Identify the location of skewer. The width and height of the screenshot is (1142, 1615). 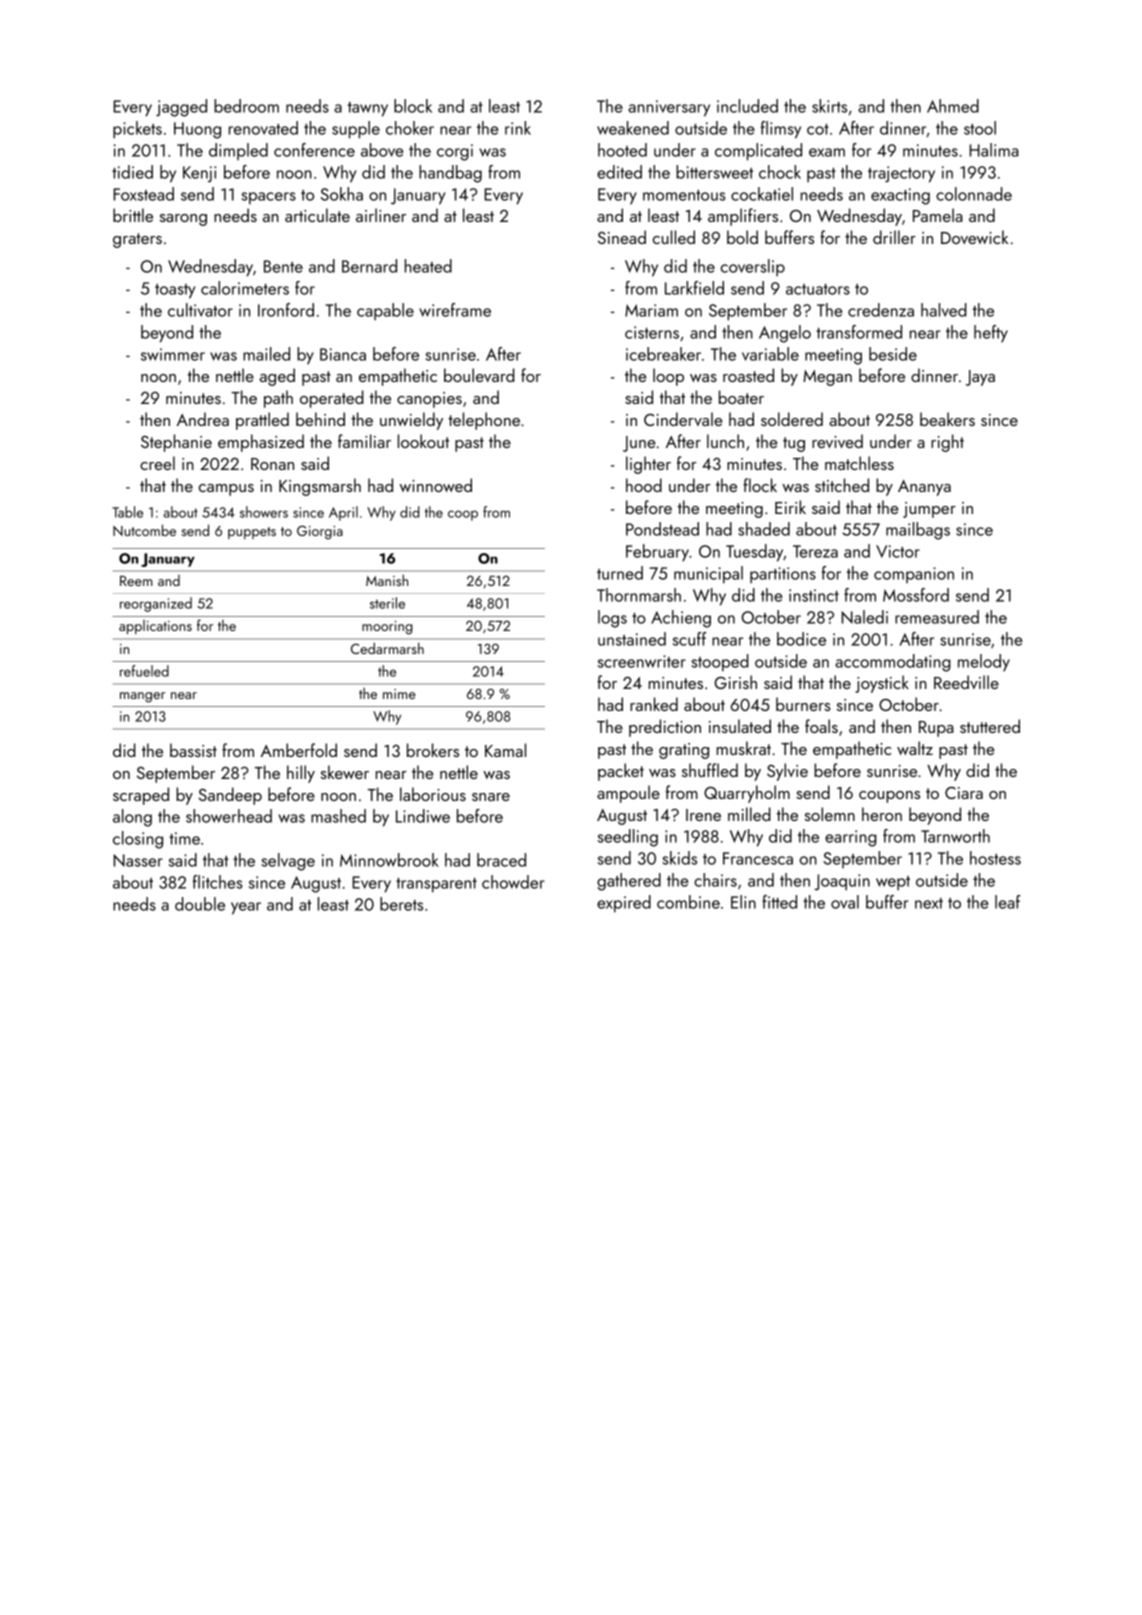
(345, 772).
